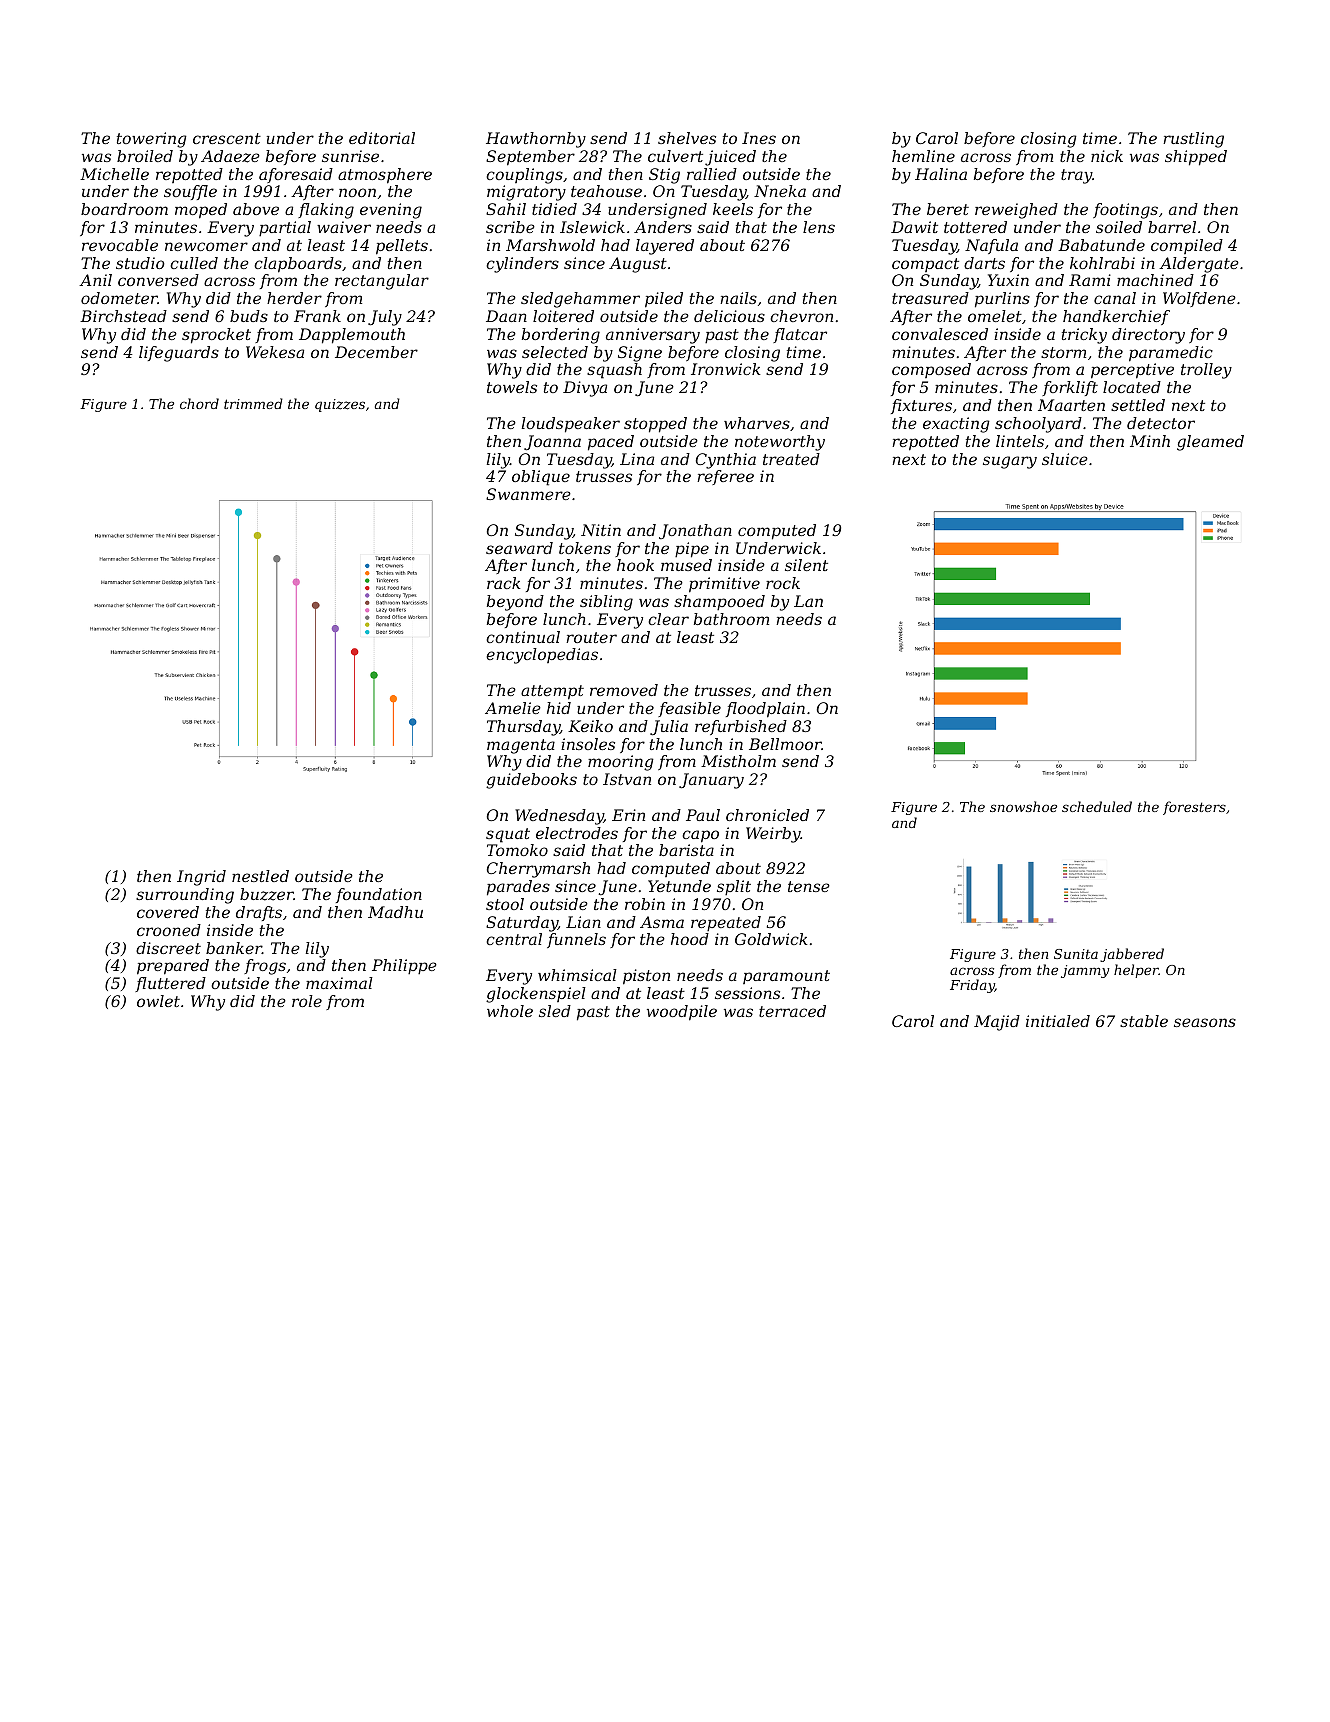 The width and height of the document is (1330, 1722). Describe the element at coordinates (504, 583) in the document. I see `rack` at that location.
